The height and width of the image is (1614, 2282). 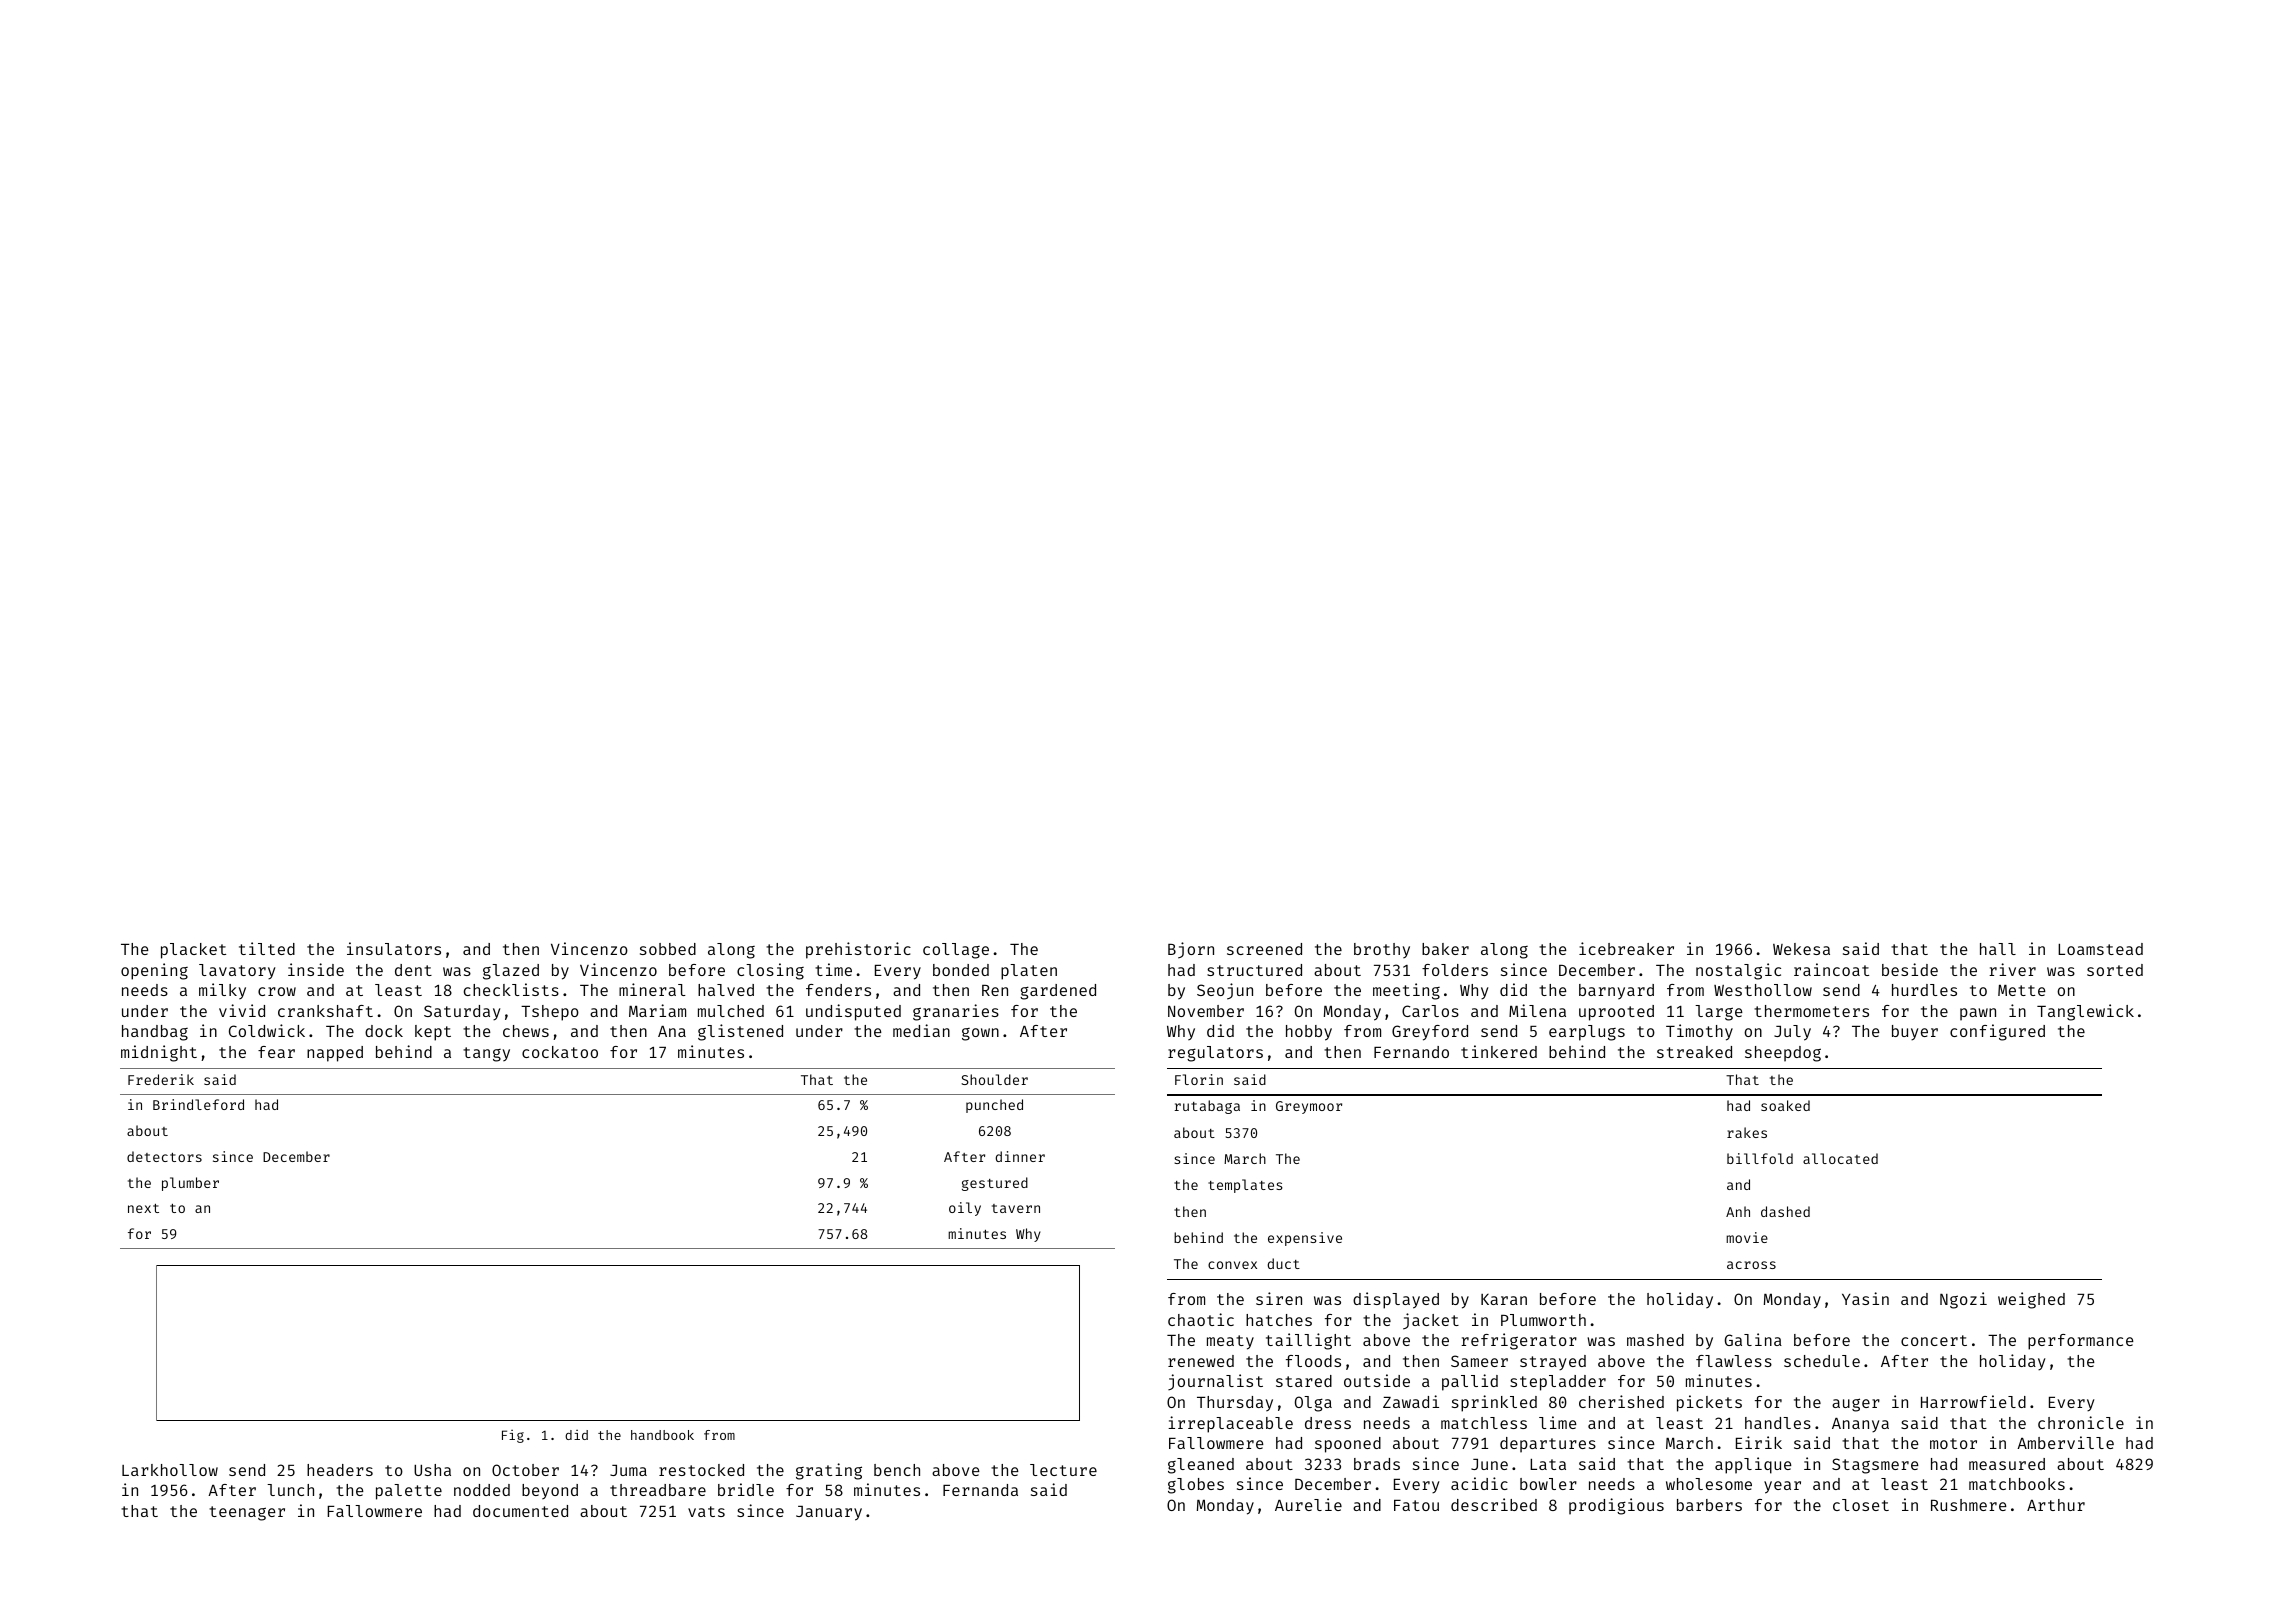 What do you see at coordinates (1020, 1156) in the image?
I see `dinner` at bounding box center [1020, 1156].
